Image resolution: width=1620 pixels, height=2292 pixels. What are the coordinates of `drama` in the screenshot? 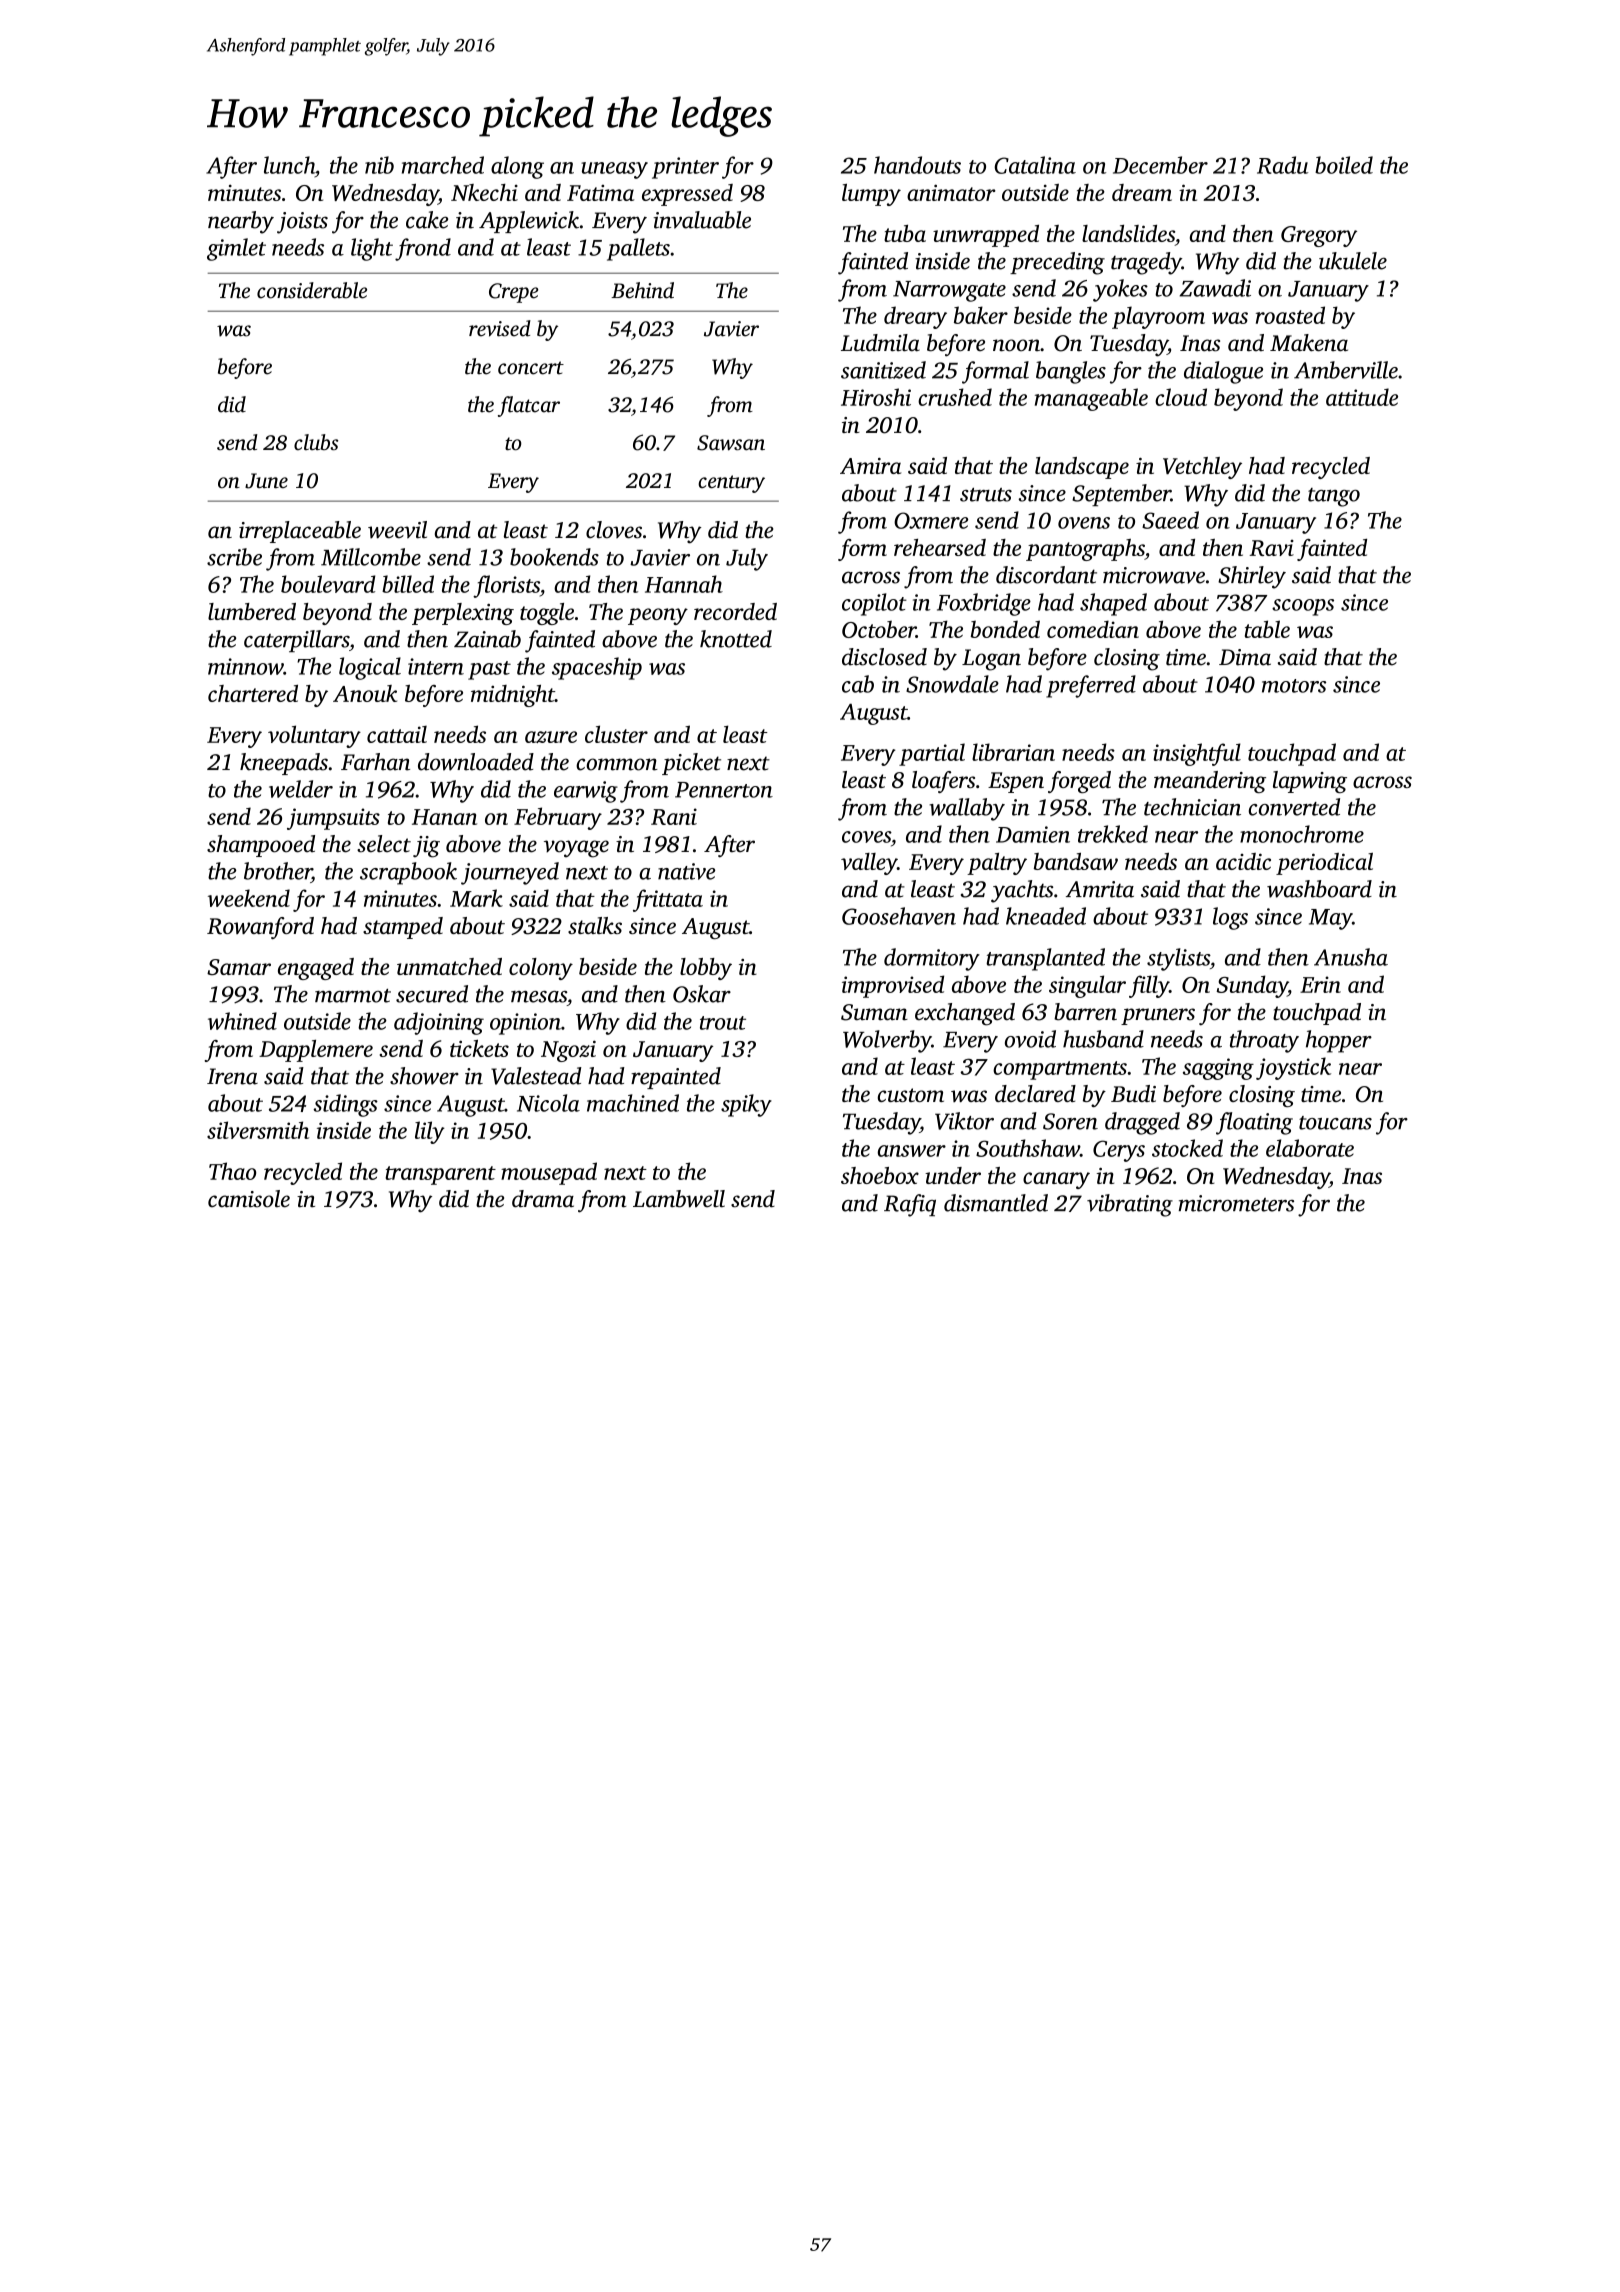 It's located at (543, 1199).
